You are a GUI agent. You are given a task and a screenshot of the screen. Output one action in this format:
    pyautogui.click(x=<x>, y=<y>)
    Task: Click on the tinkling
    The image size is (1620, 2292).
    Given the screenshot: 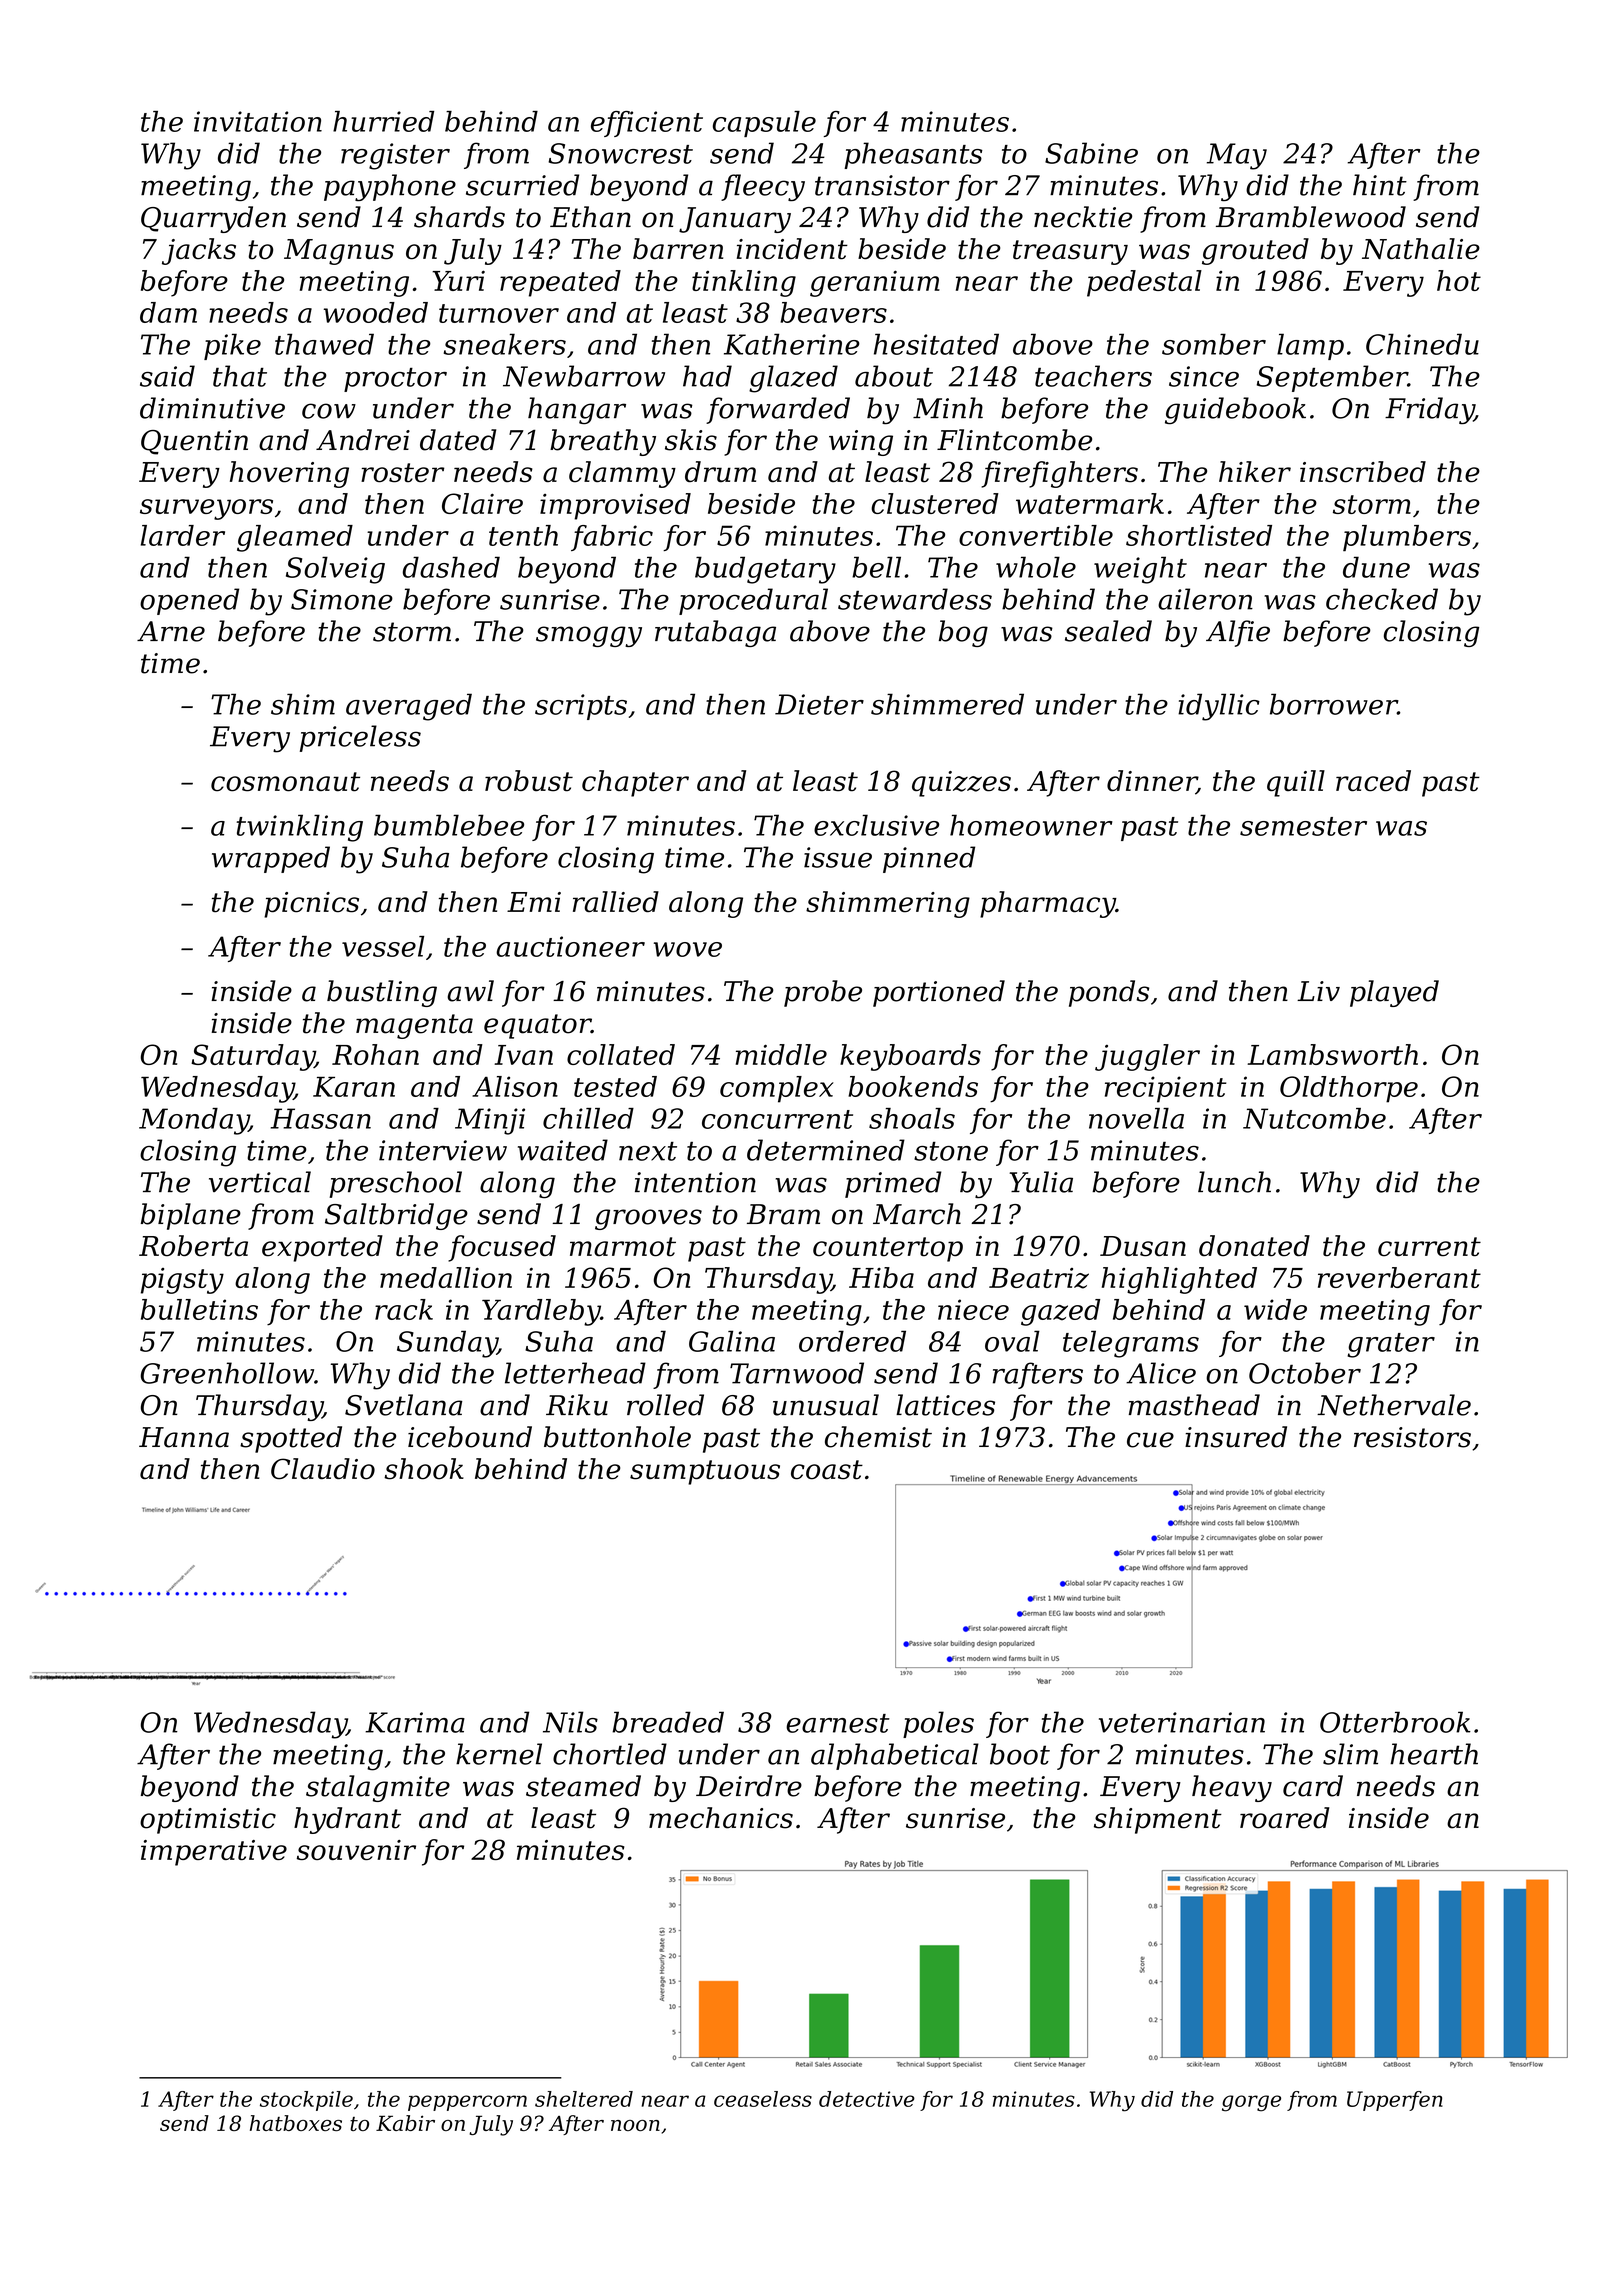 What is the action you would take?
    pyautogui.click(x=744, y=283)
